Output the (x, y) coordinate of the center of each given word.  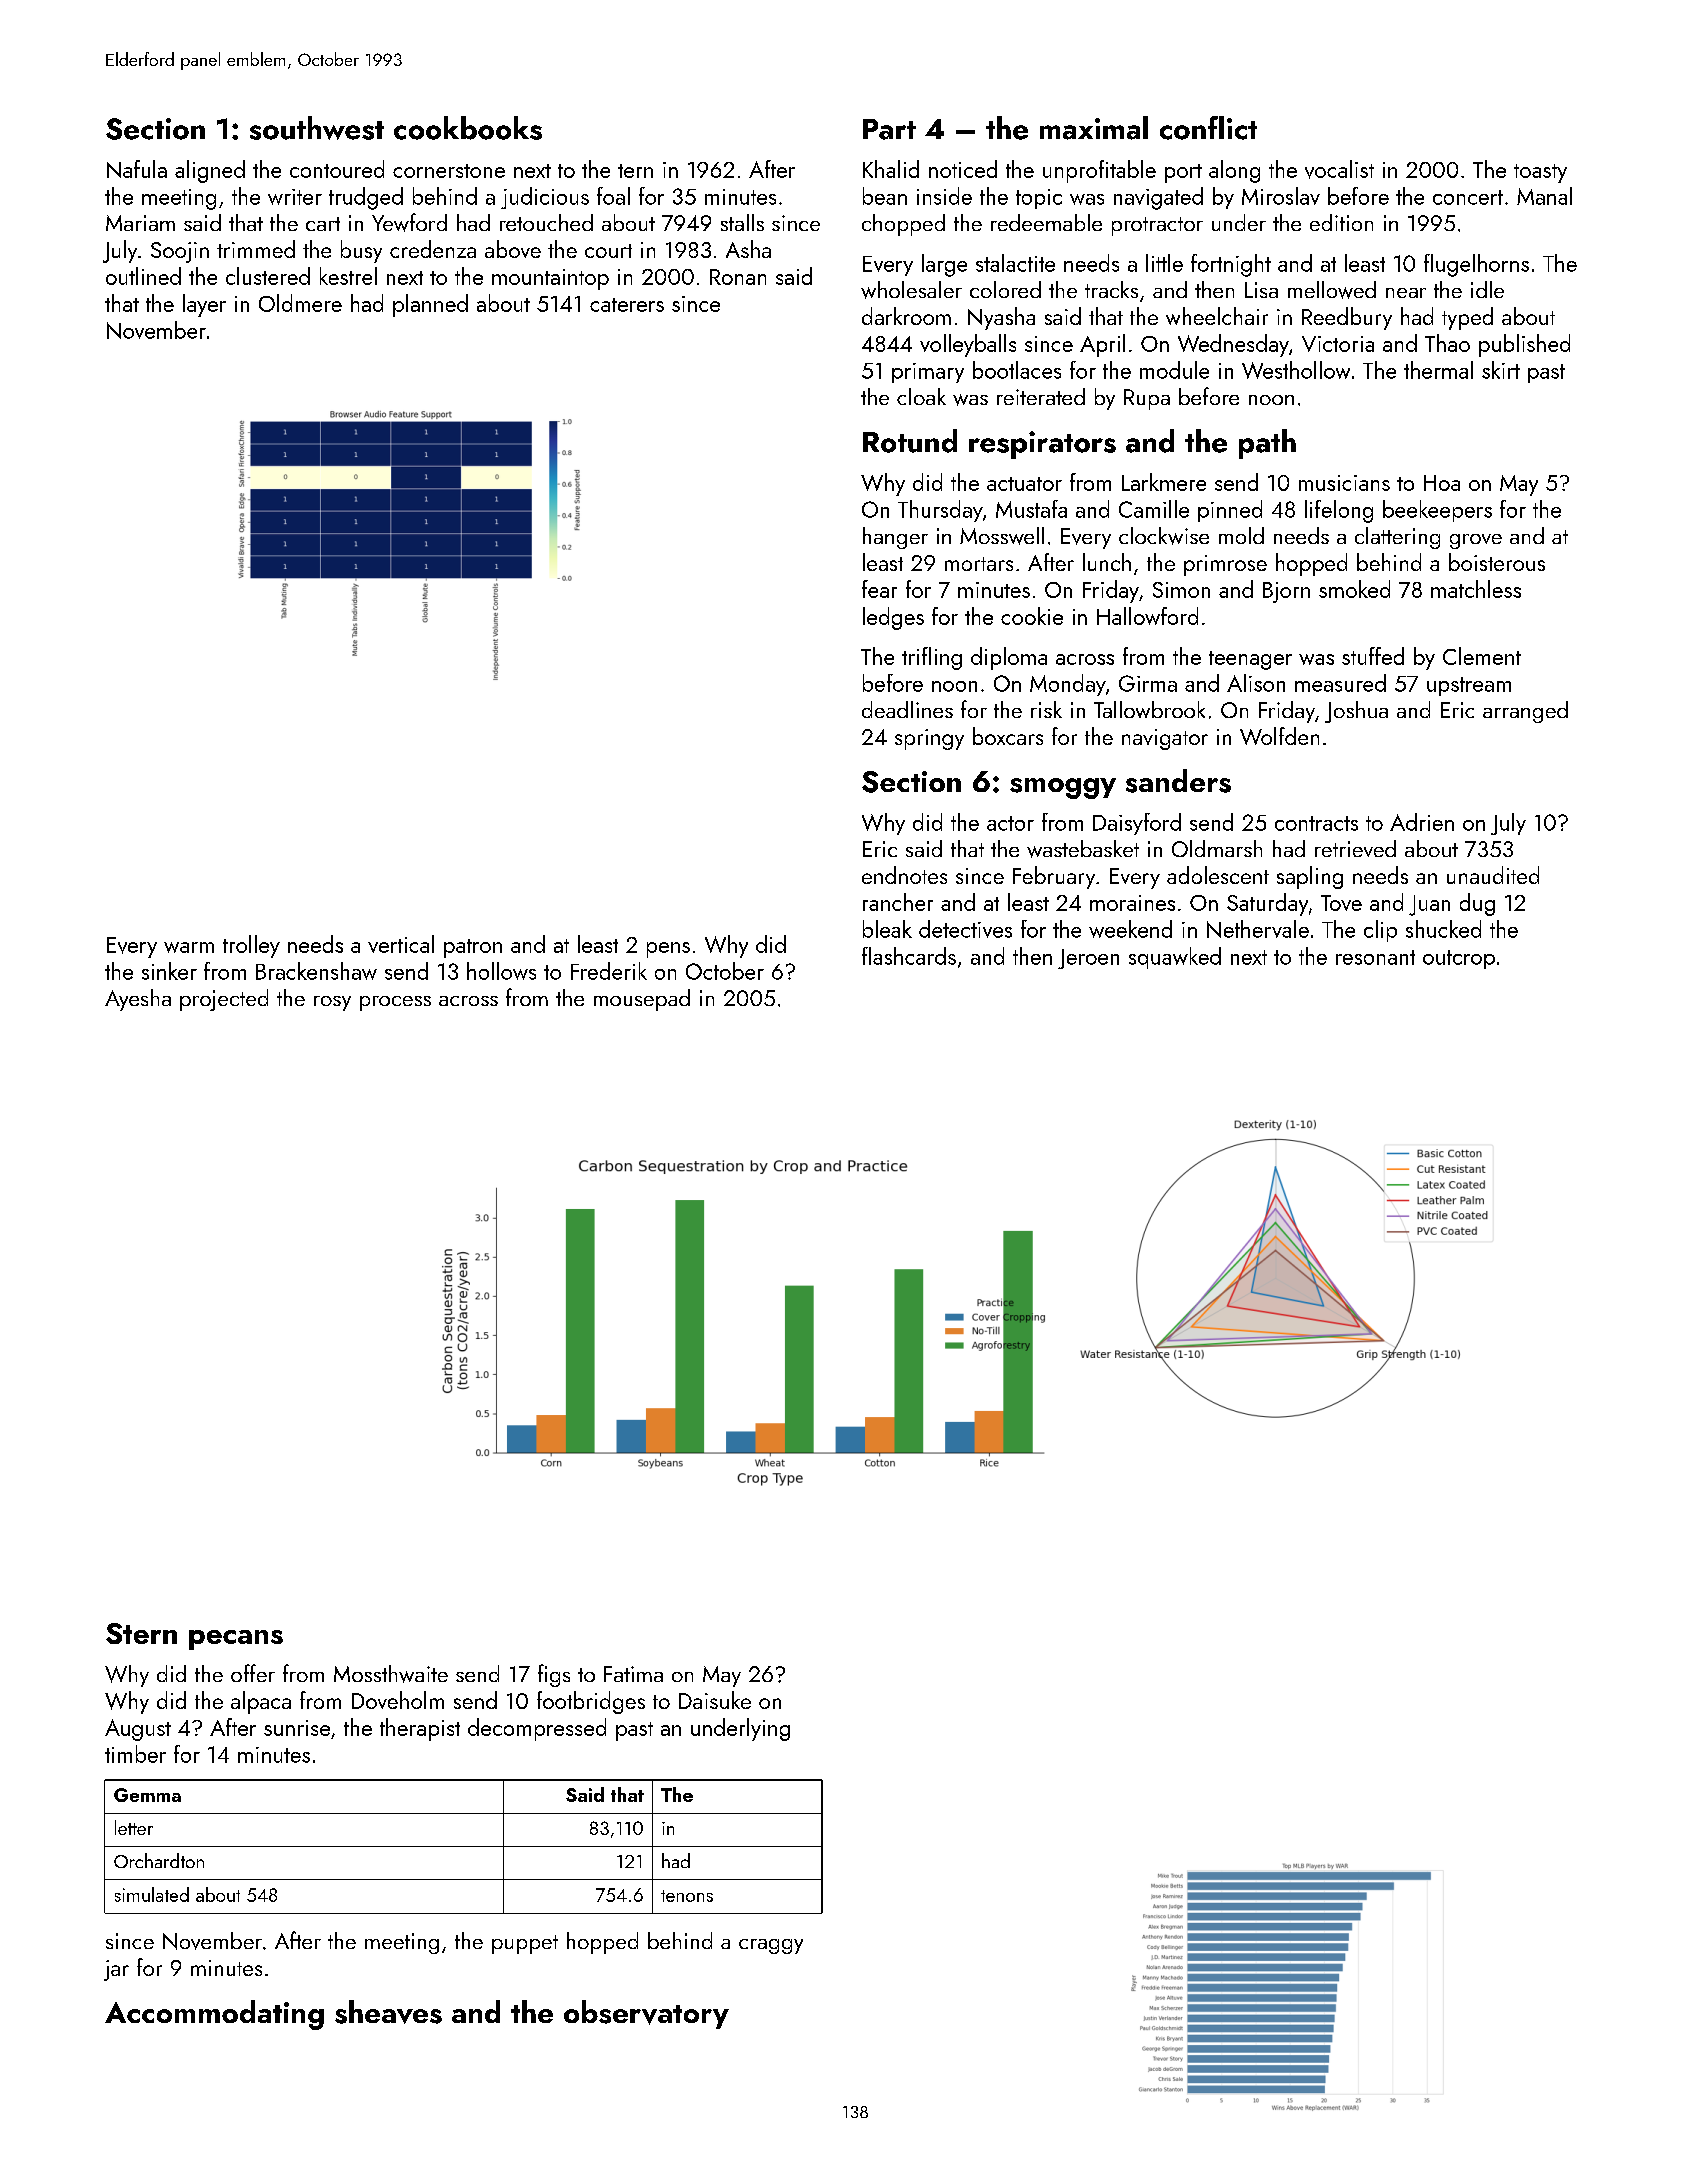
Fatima (633, 1674)
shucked (1443, 929)
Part (889, 129)
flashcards (909, 956)
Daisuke (715, 1700)
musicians (1344, 483)
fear (879, 589)
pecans (236, 1640)
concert (1468, 197)
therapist (420, 1729)
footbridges (591, 1702)
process (395, 1003)
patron (473, 948)
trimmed (256, 249)
